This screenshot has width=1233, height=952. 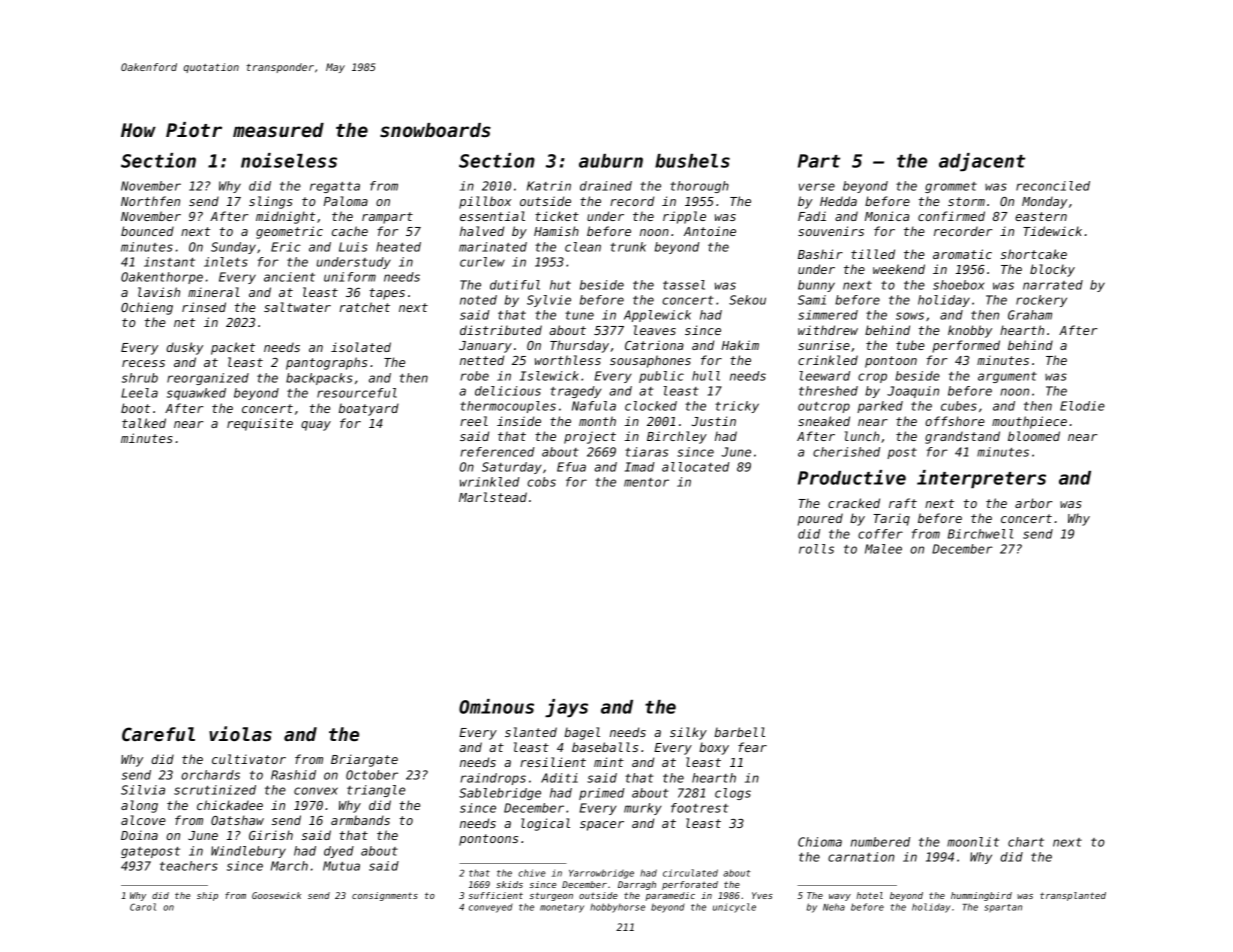 What do you see at coordinates (692, 161) in the screenshot?
I see `bushels` at bounding box center [692, 161].
